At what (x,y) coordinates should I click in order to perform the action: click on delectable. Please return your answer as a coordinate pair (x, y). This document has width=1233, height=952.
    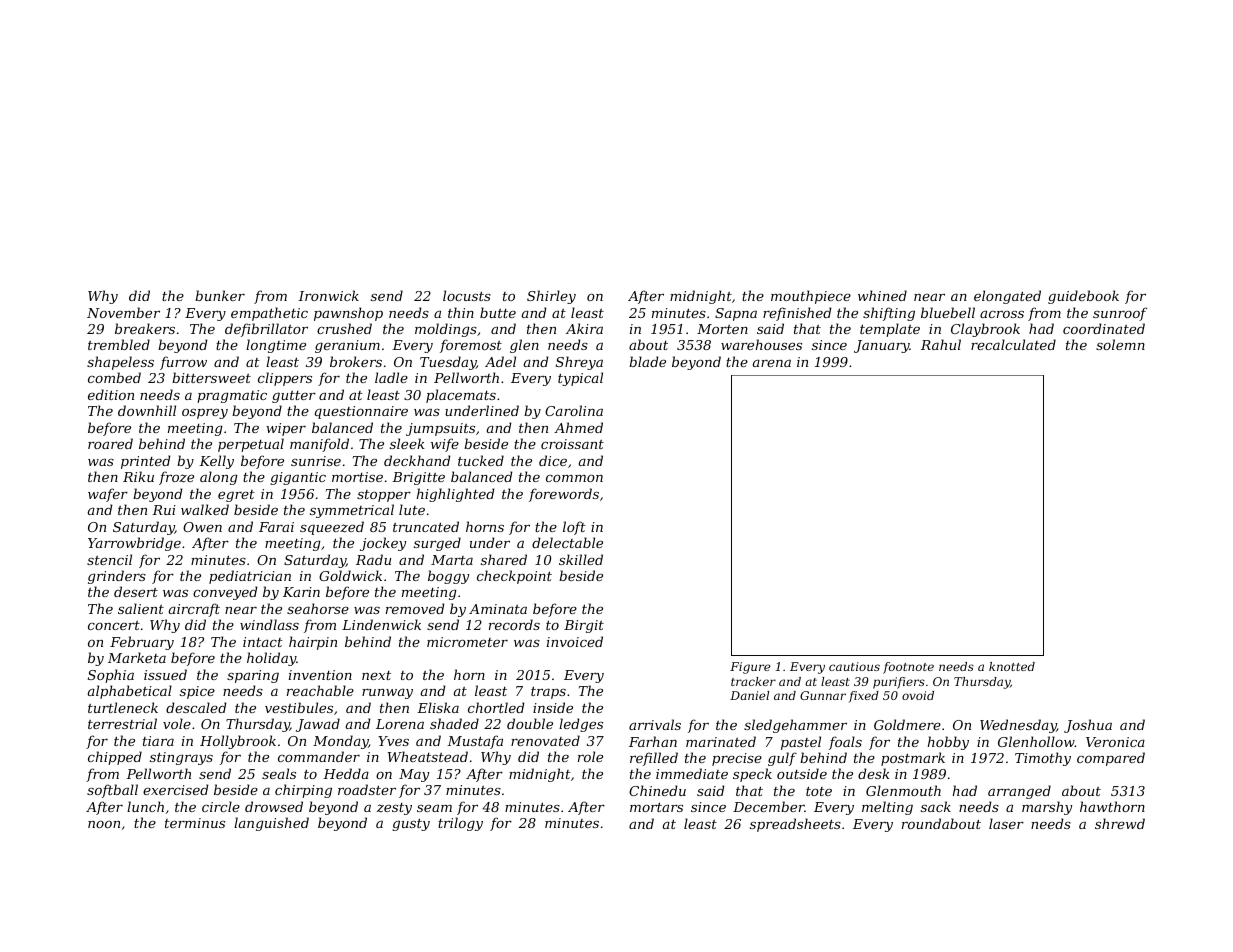
    Looking at the image, I should click on (567, 542).
